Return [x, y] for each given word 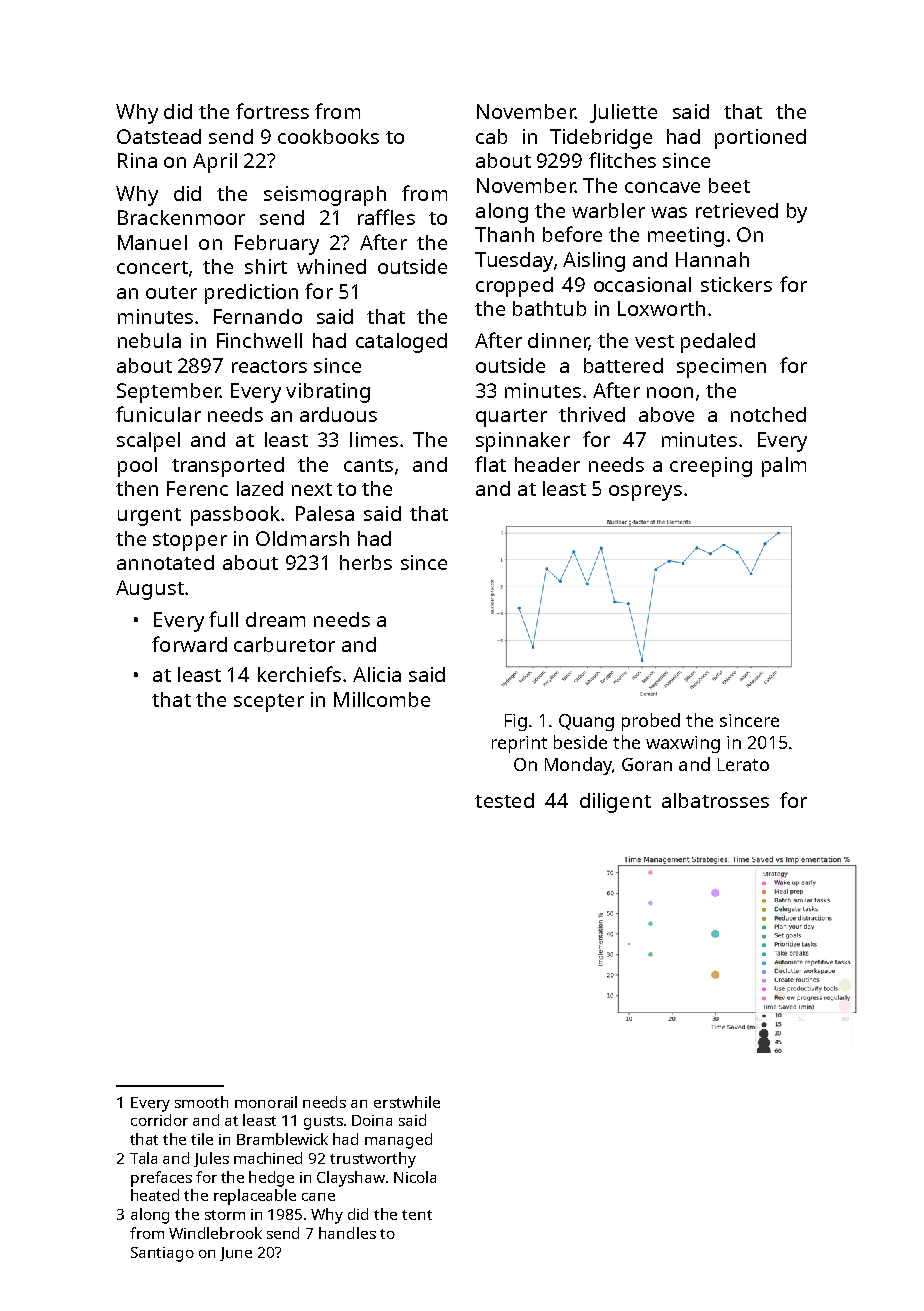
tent [417, 1215]
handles [347, 1233]
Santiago [162, 1254]
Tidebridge [601, 139]
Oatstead [159, 136]
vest [654, 341]
